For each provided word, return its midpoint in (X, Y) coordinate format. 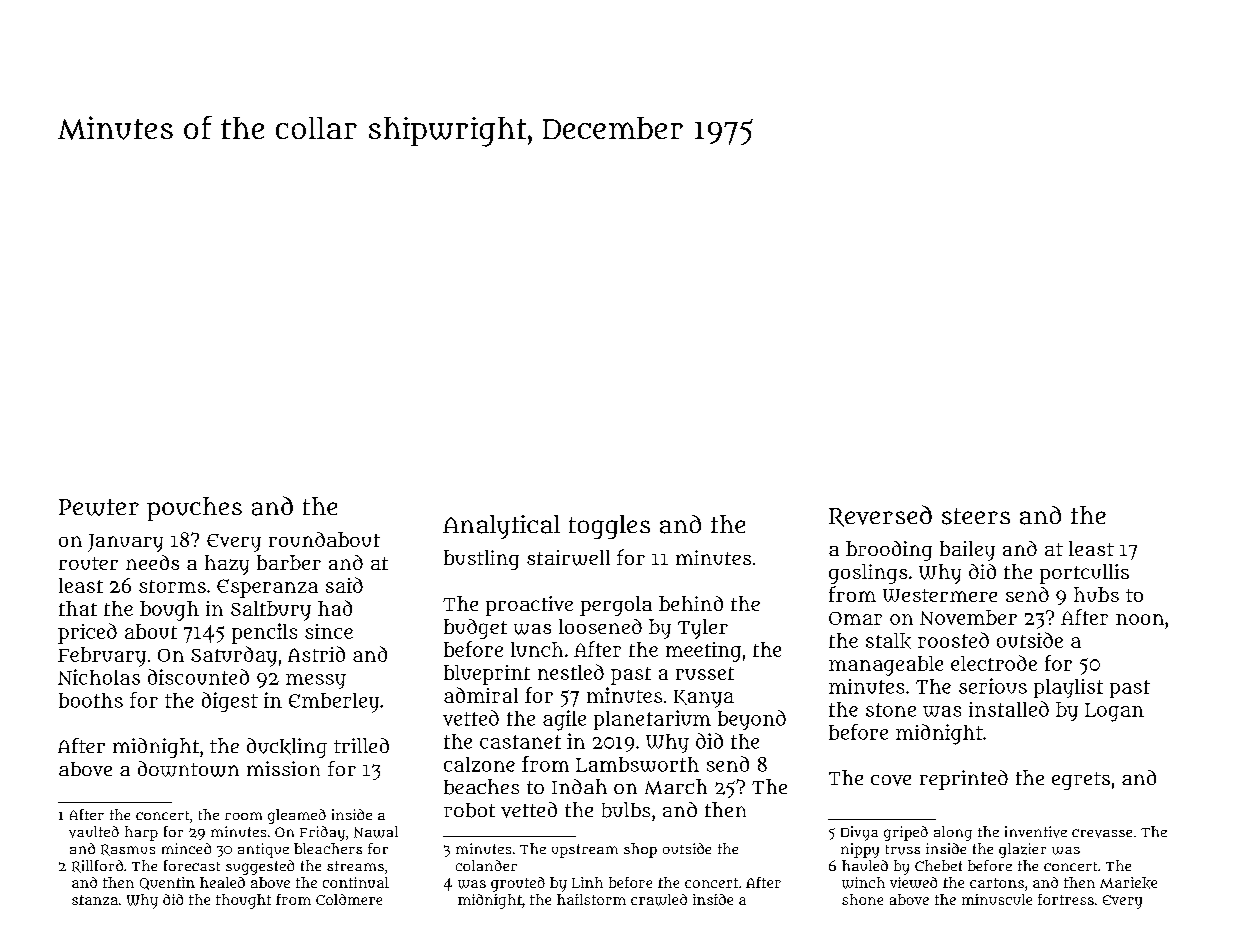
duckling (287, 748)
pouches (194, 509)
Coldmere (349, 899)
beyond (752, 720)
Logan (1114, 712)
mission (283, 768)
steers (976, 516)
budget (475, 629)
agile (564, 720)
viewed (913, 882)
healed (222, 882)
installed (1009, 709)
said (344, 585)
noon (1140, 619)
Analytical (501, 527)
